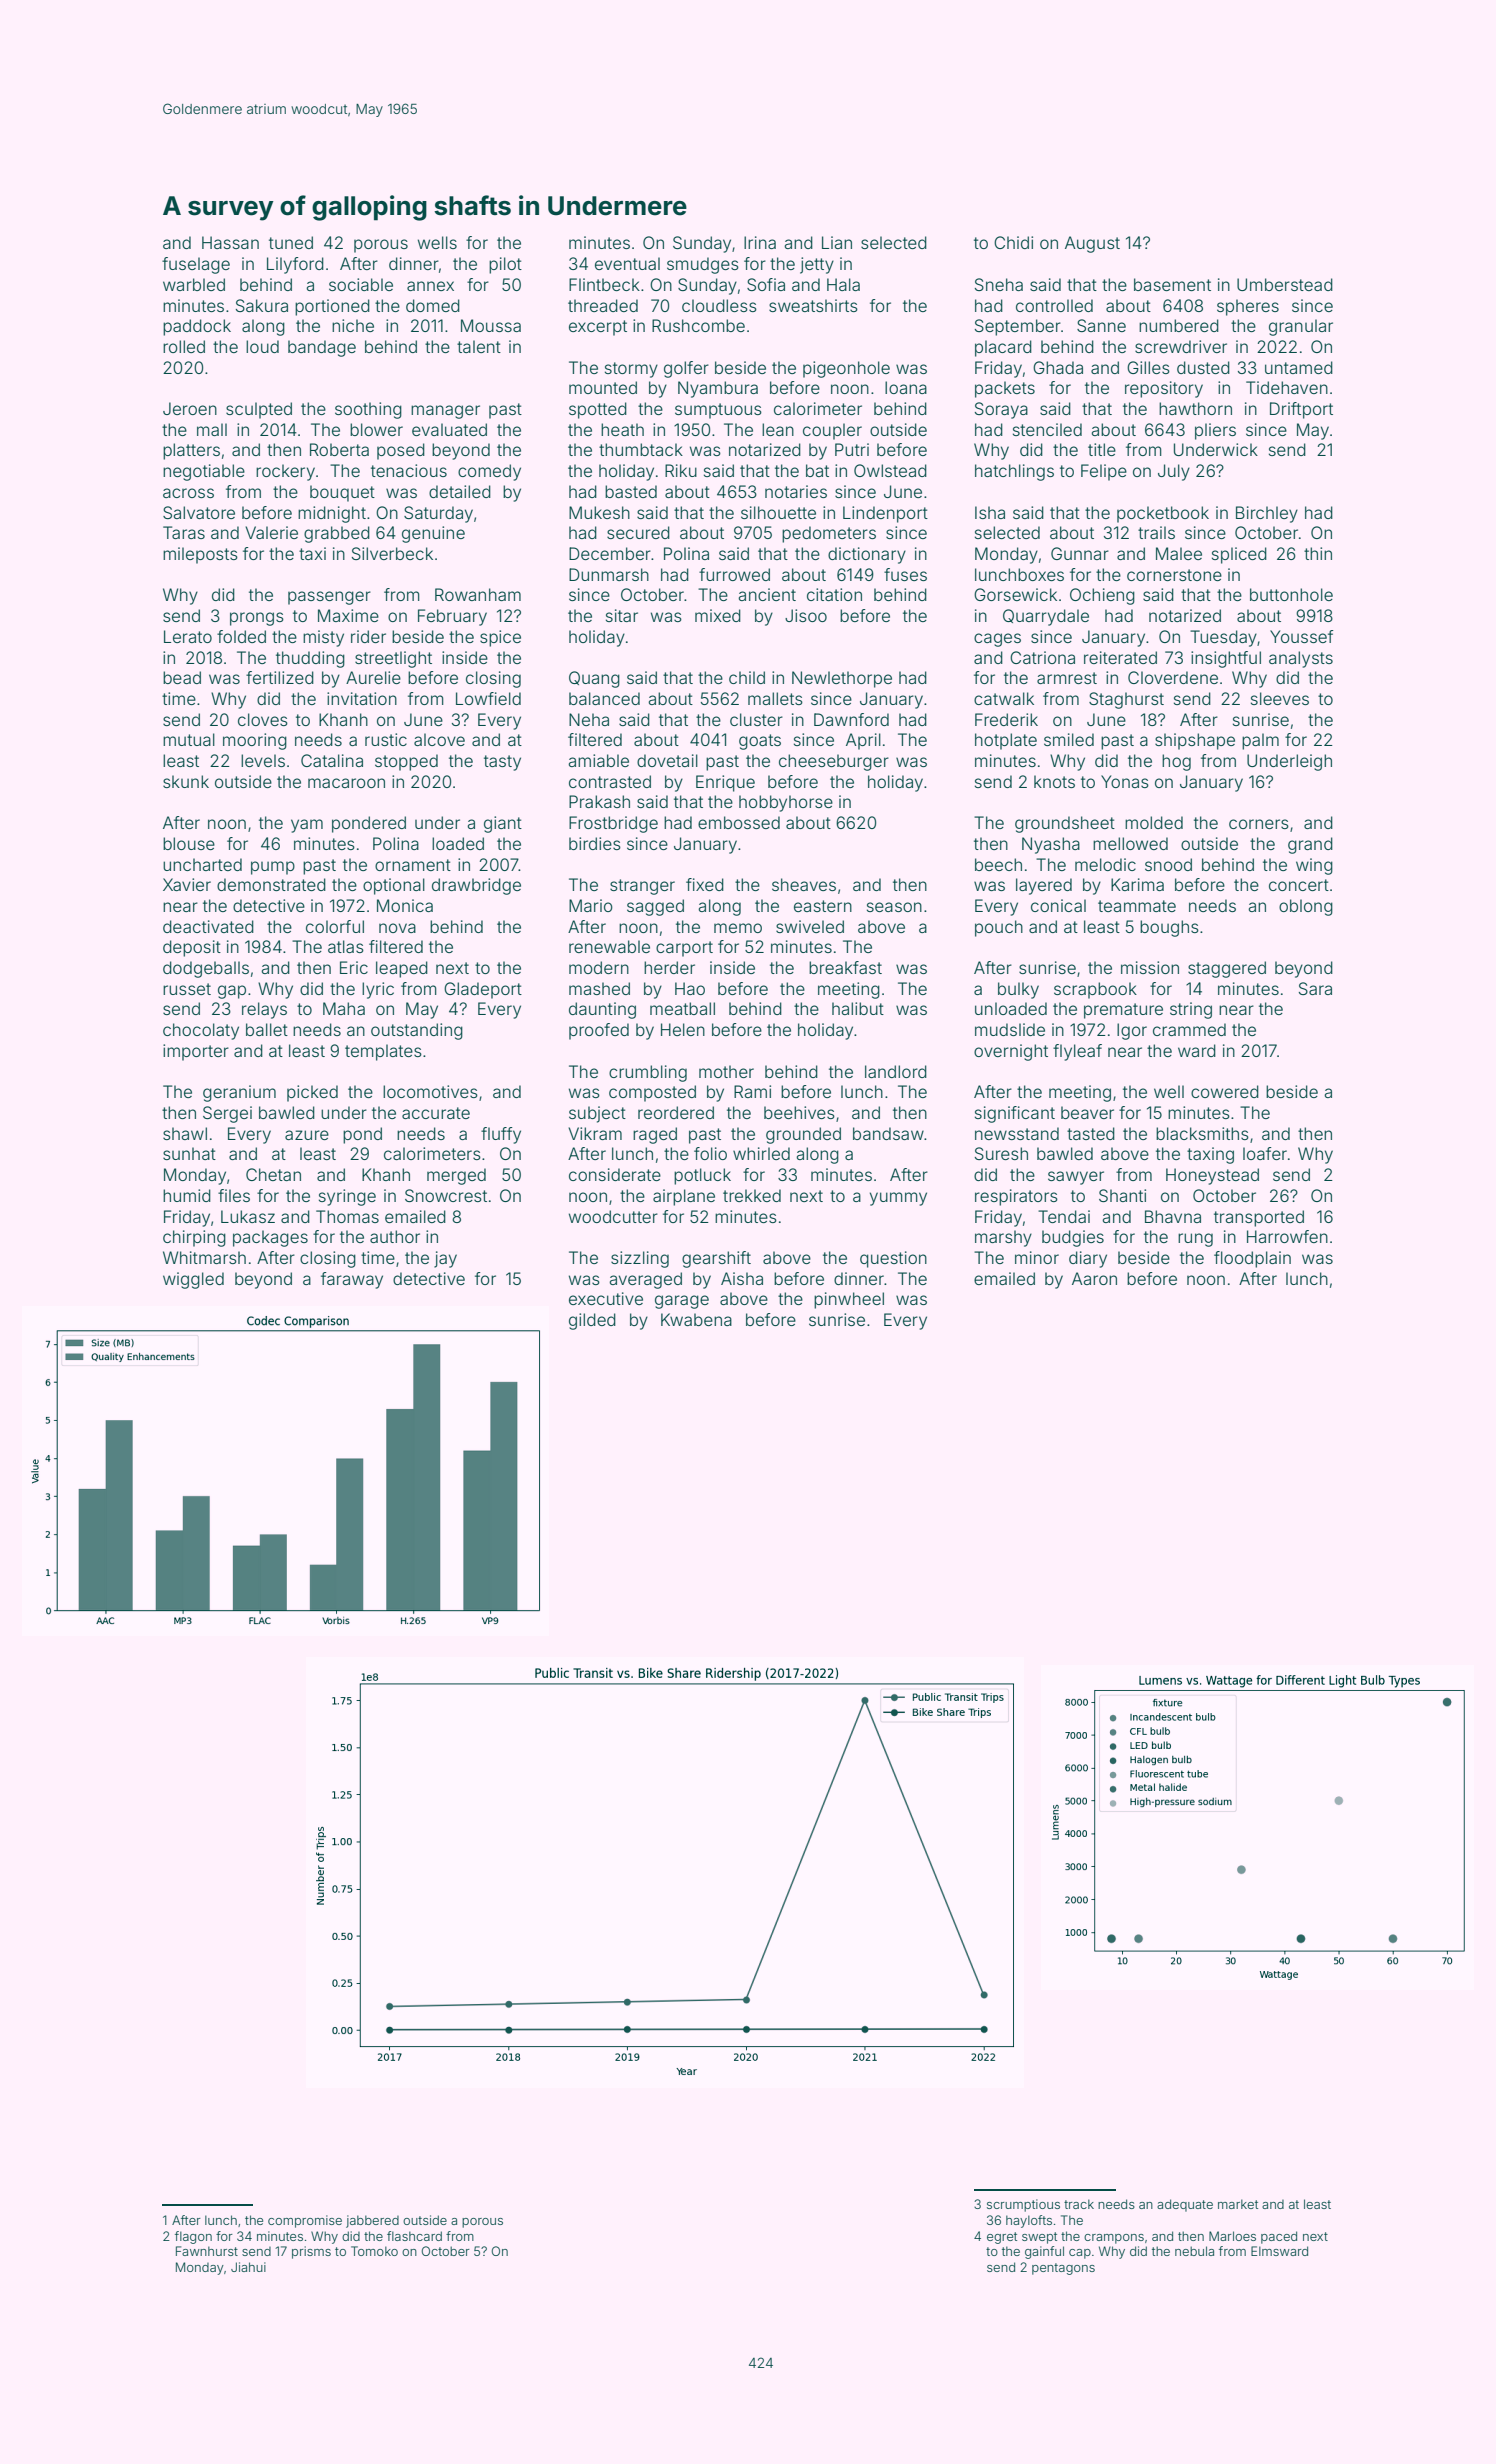 The width and height of the screenshot is (1496, 2464). What do you see at coordinates (592, 1321) in the screenshot?
I see `gilded` at bounding box center [592, 1321].
